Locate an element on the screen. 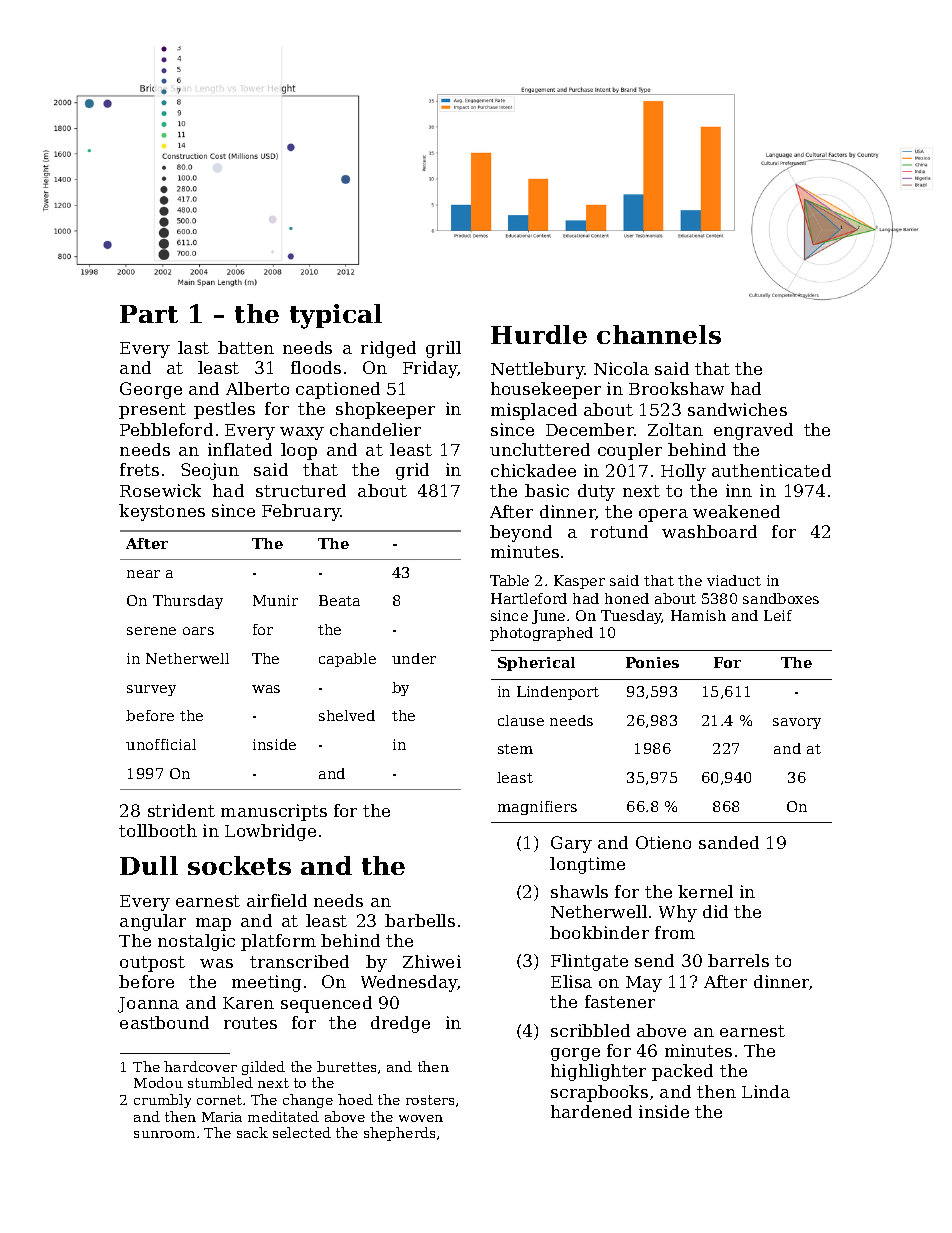  engraved is located at coordinates (753, 431).
